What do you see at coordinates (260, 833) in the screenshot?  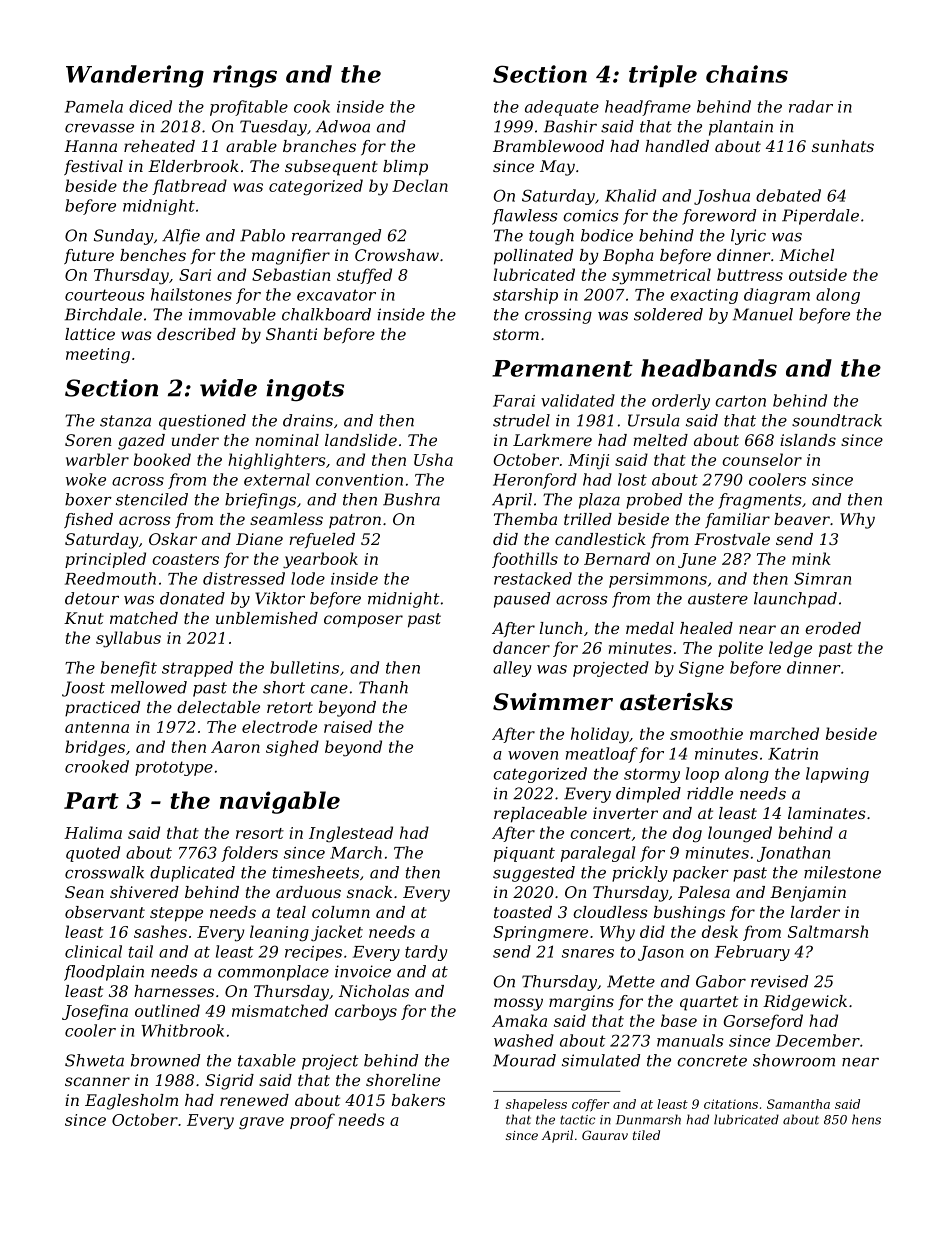 I see `resort` at bounding box center [260, 833].
